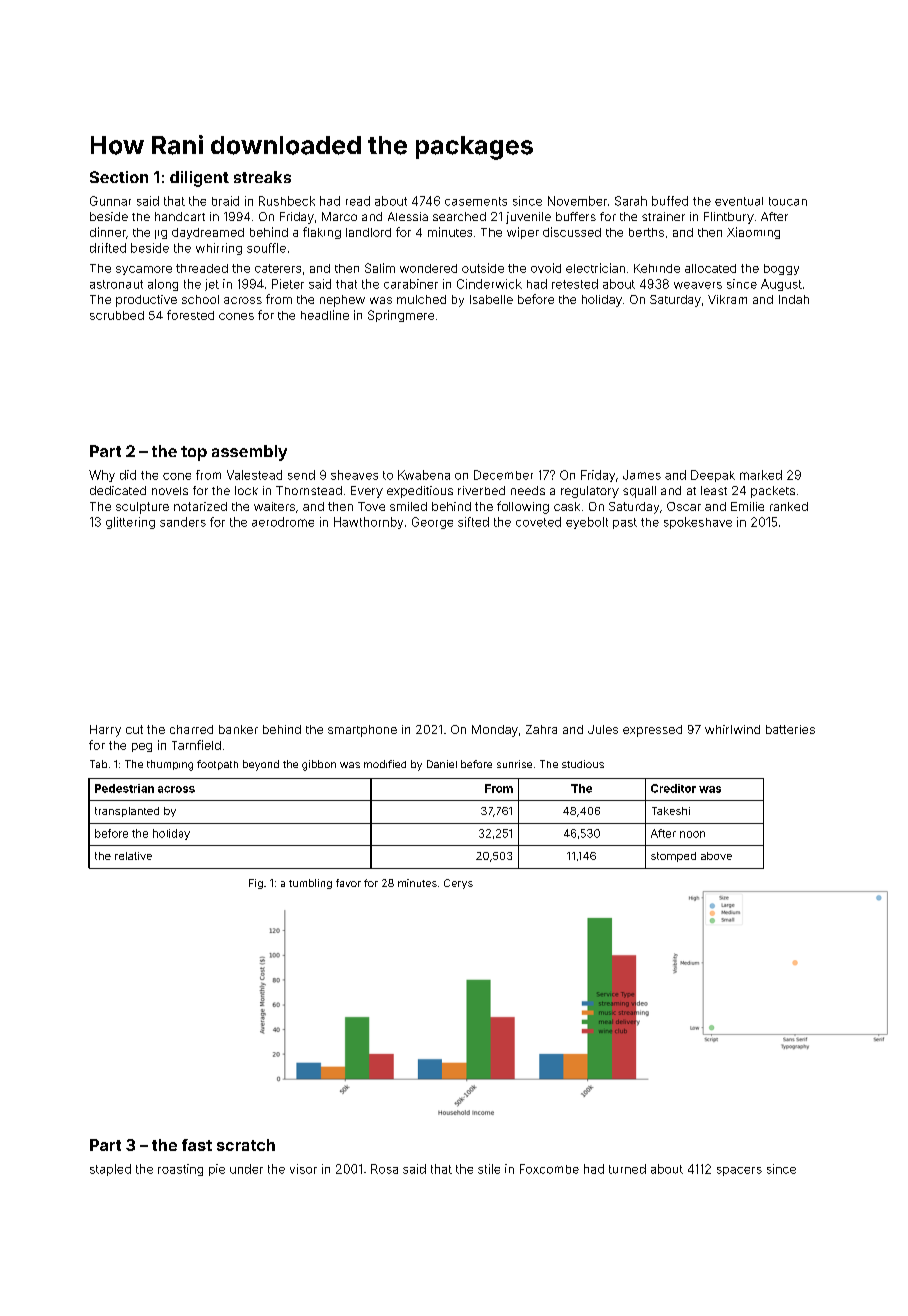 The height and width of the screenshot is (1316, 908). I want to click on past, so click(625, 523).
